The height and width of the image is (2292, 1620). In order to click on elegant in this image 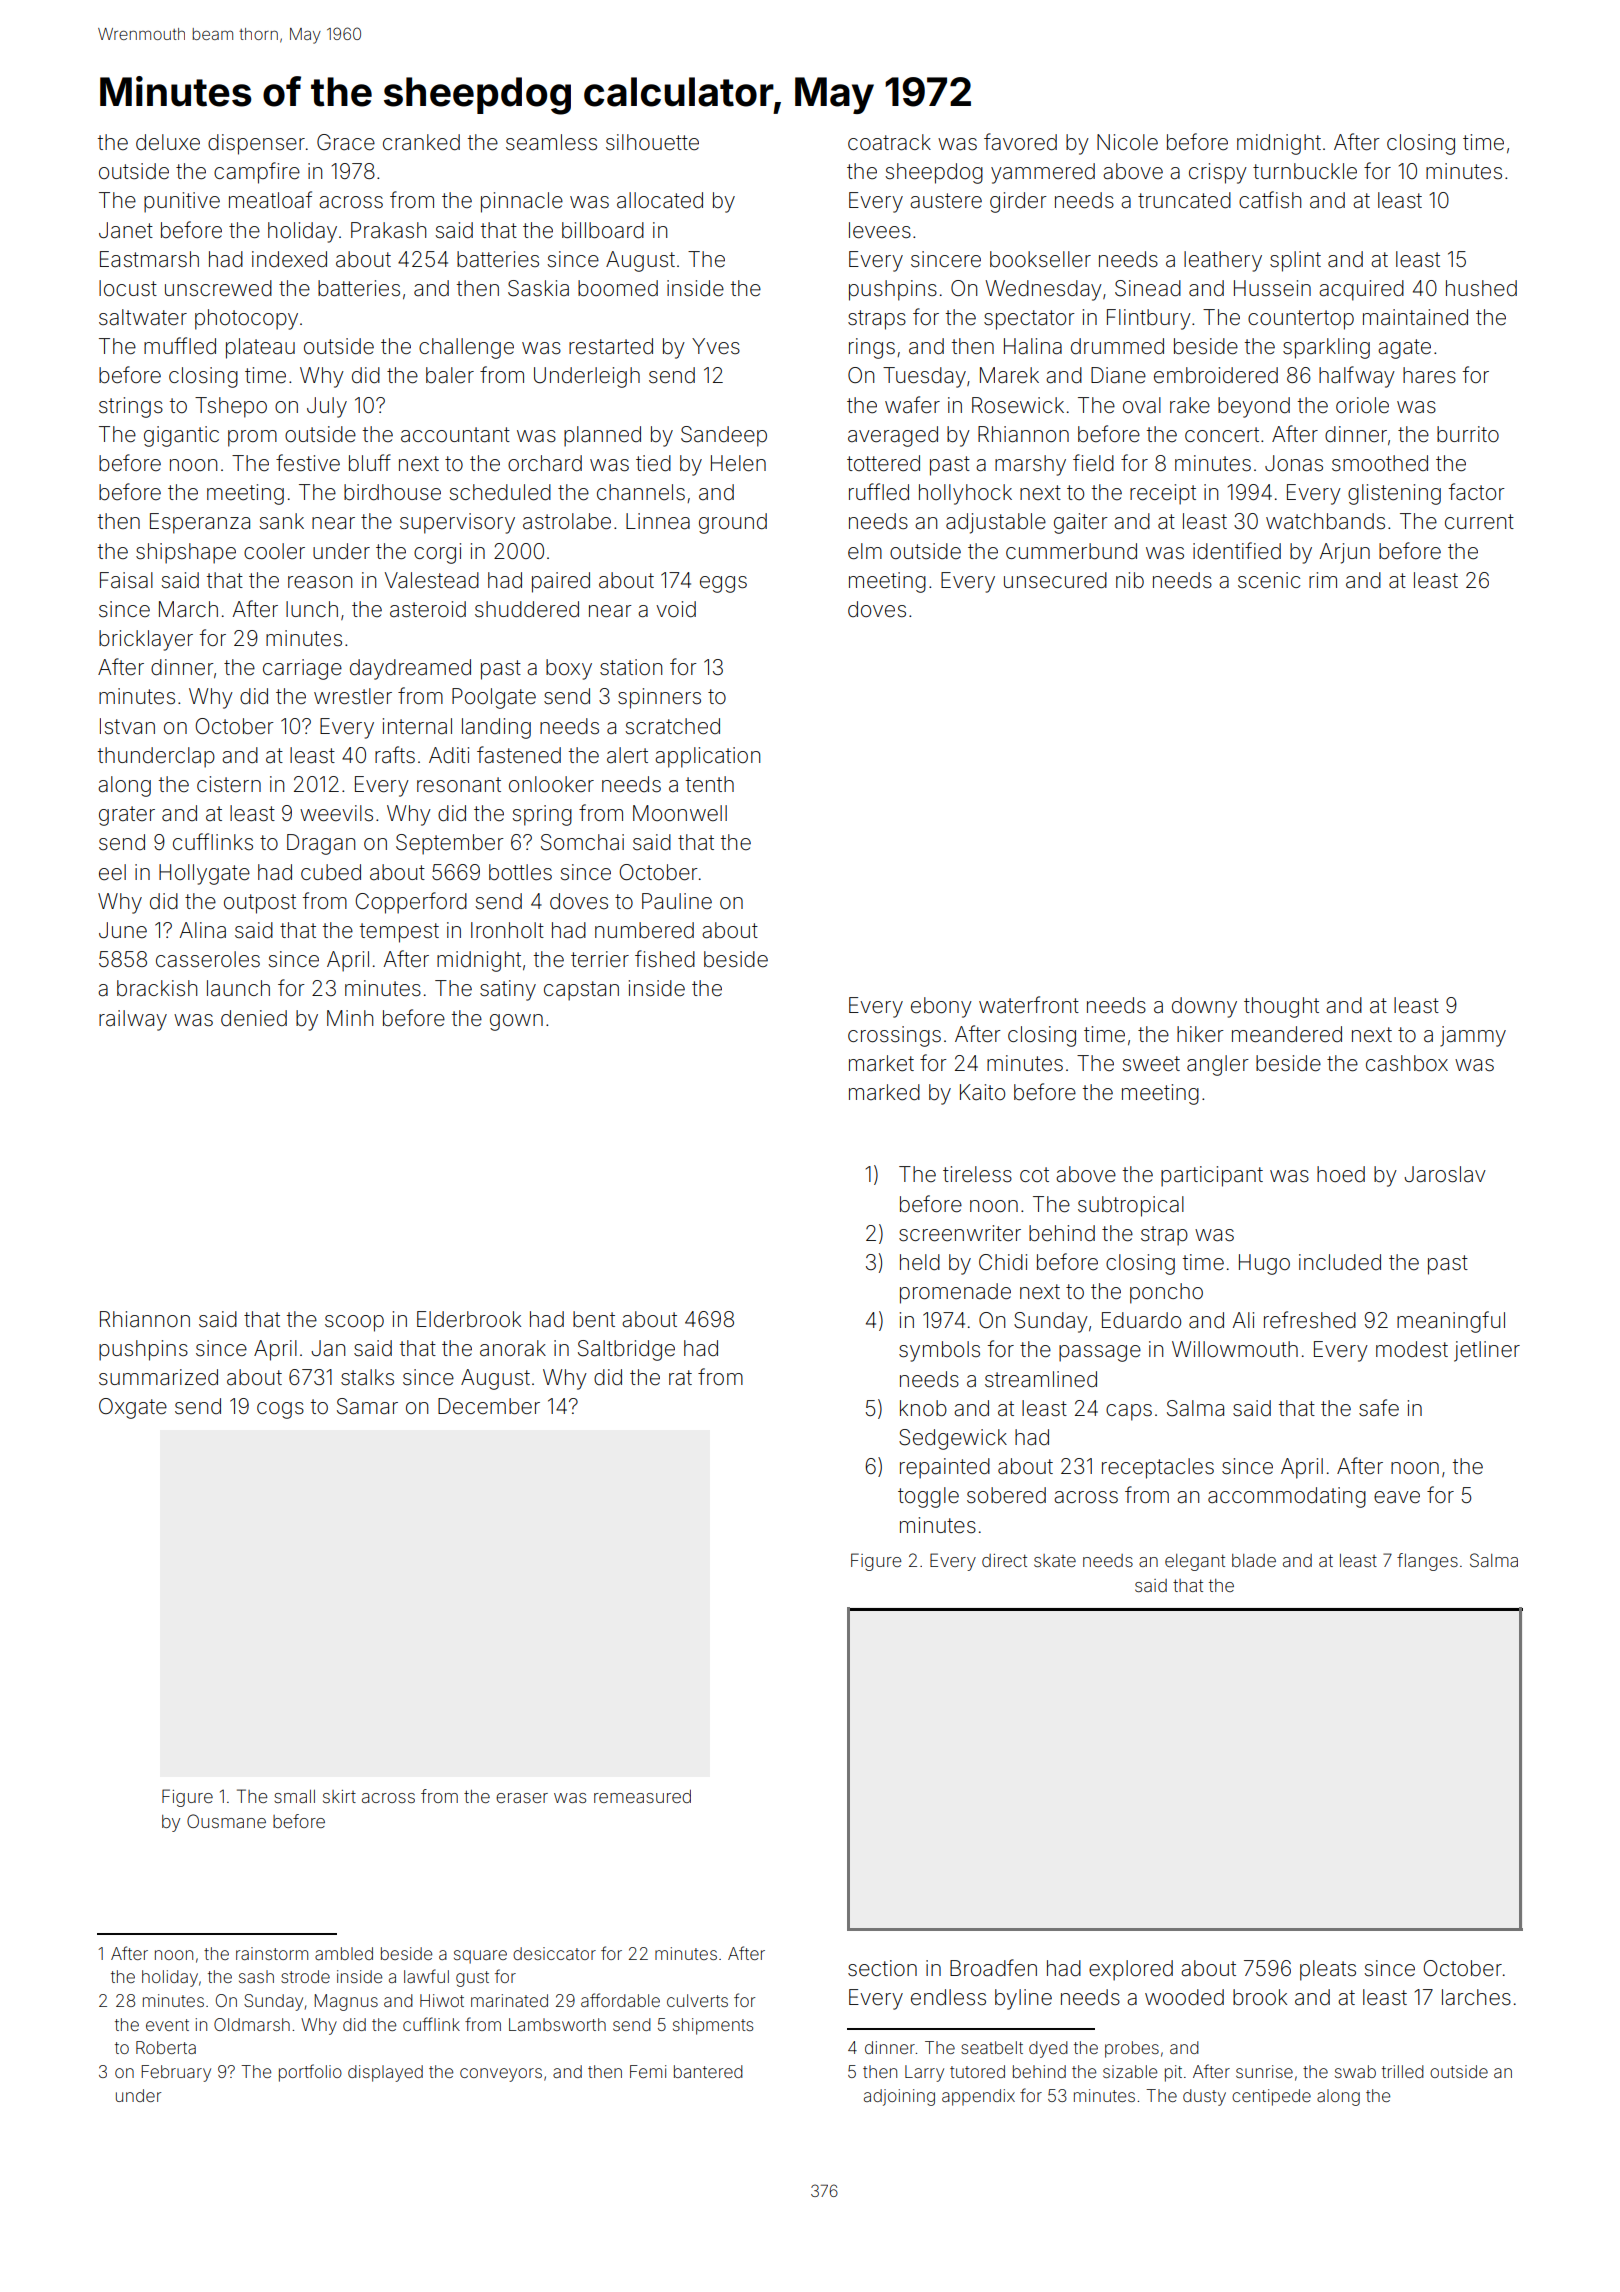, I will do `click(1195, 1562)`.
